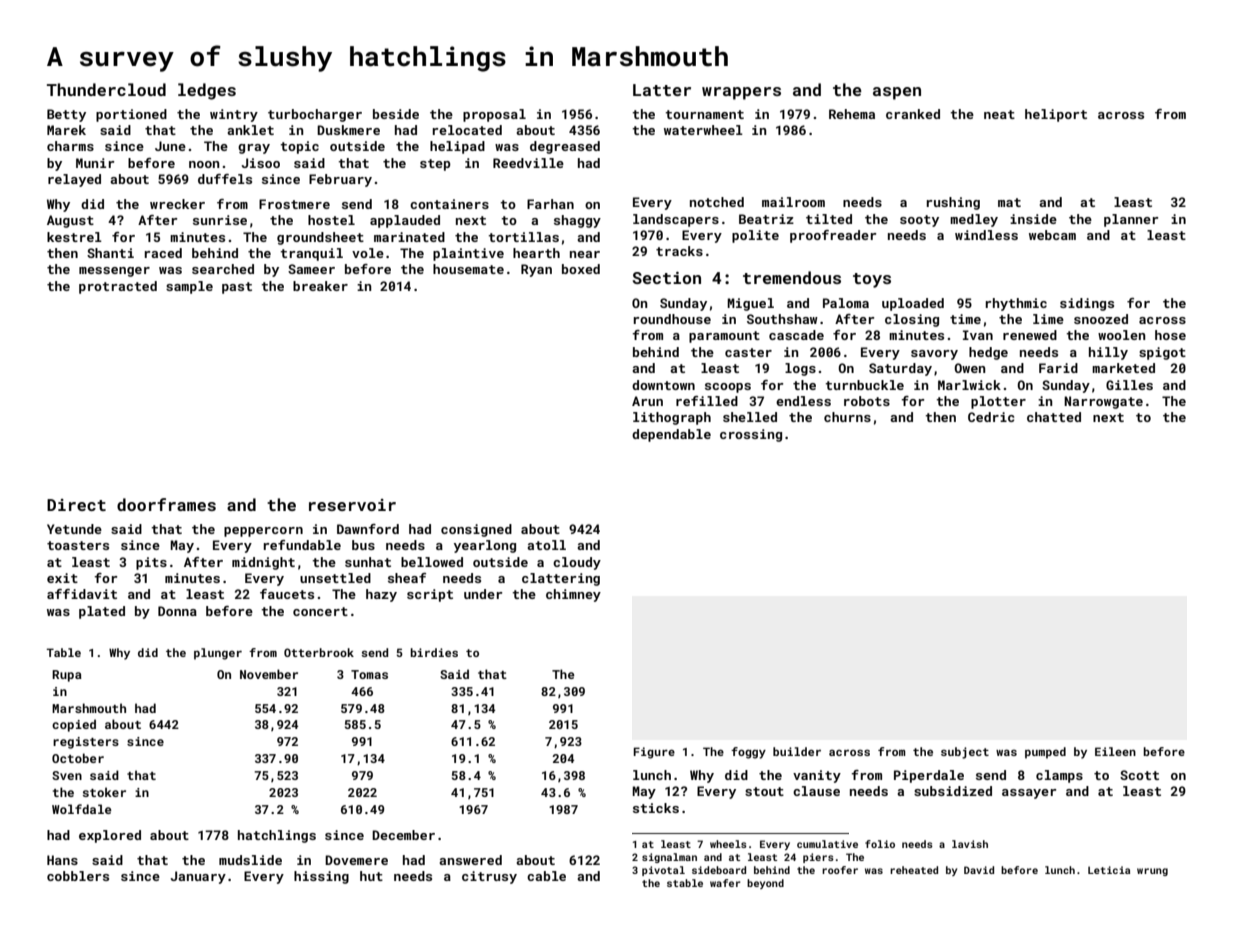 The height and width of the screenshot is (952, 1233). Describe the element at coordinates (656, 808) in the screenshot. I see `sticks` at that location.
